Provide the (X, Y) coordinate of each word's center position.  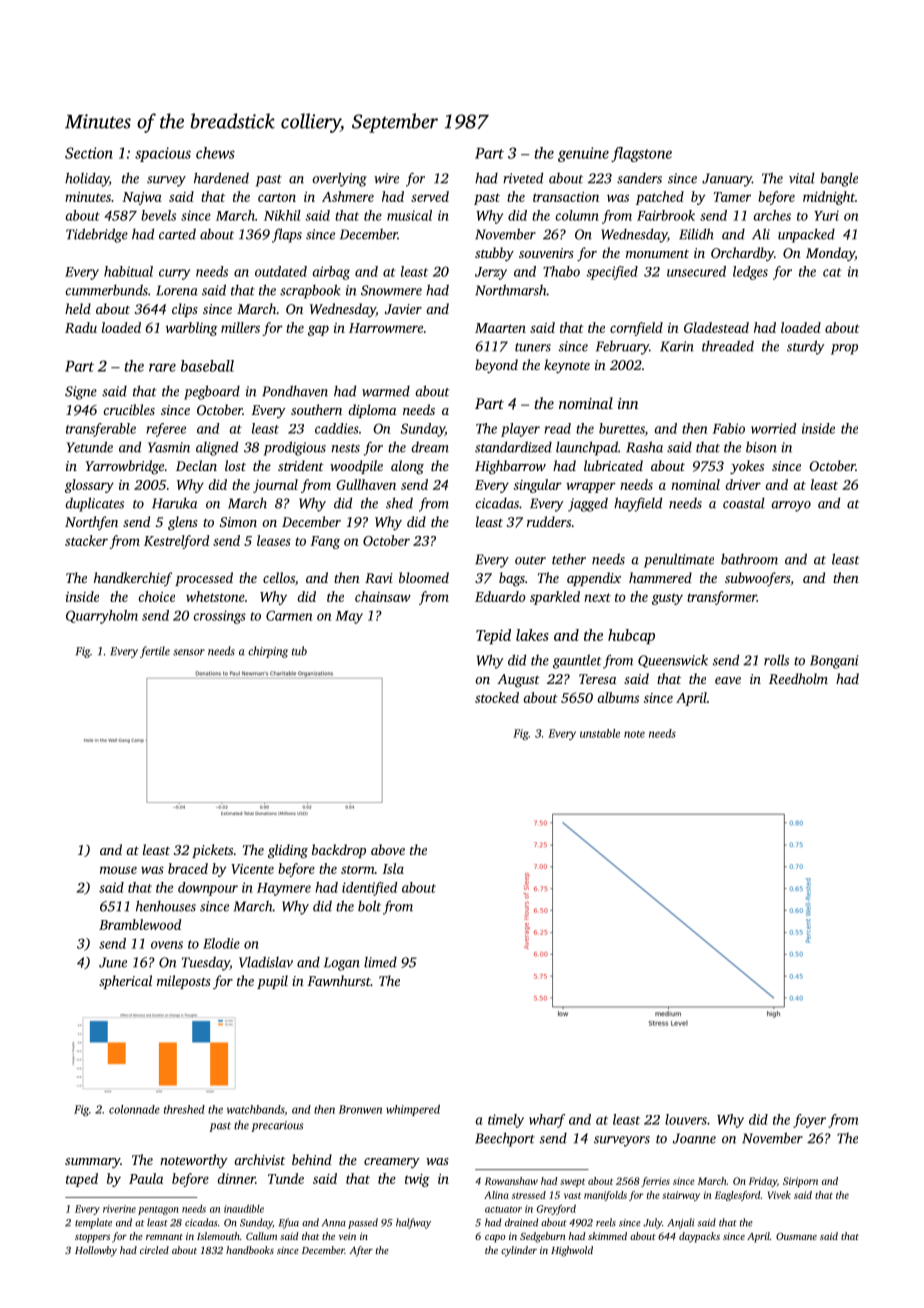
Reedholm (798, 678)
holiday (87, 179)
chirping (268, 652)
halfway (413, 1223)
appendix (594, 579)
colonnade (134, 1109)
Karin (677, 346)
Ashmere (348, 196)
